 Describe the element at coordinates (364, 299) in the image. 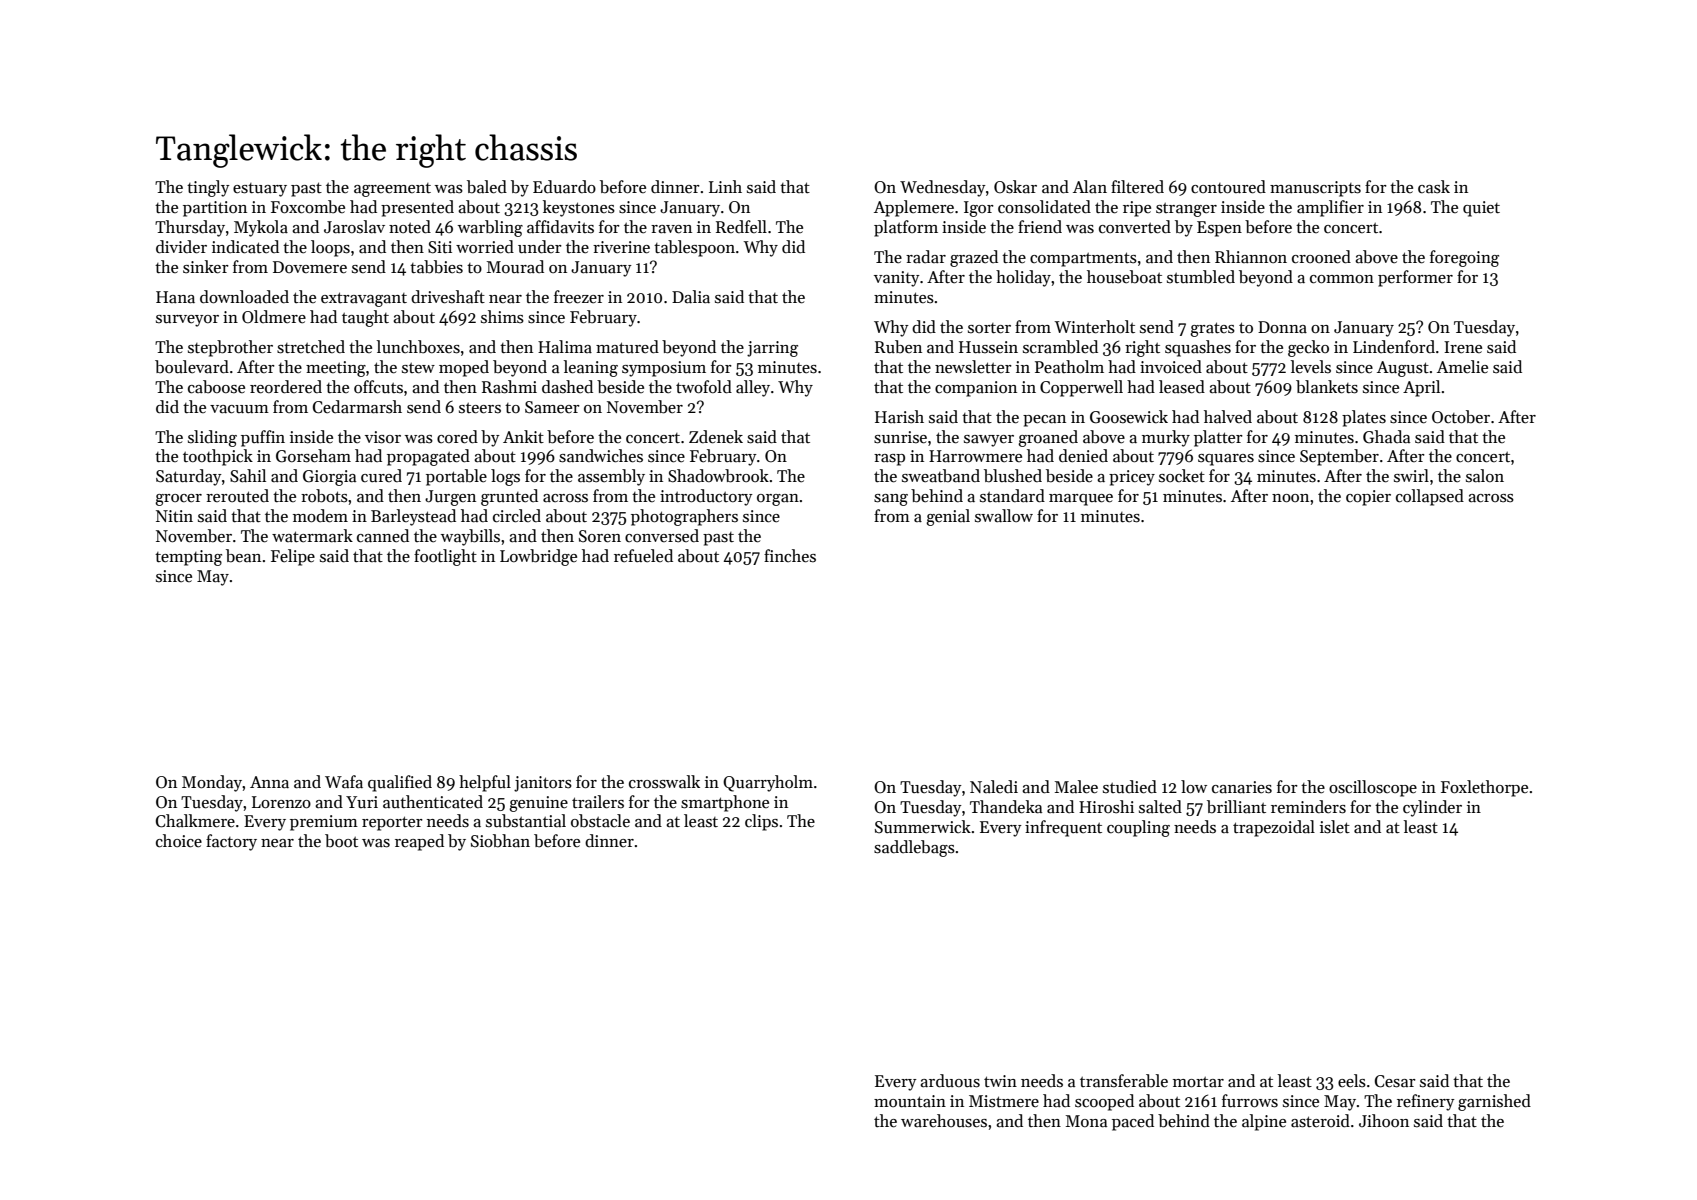

I see `extravagant` at that location.
